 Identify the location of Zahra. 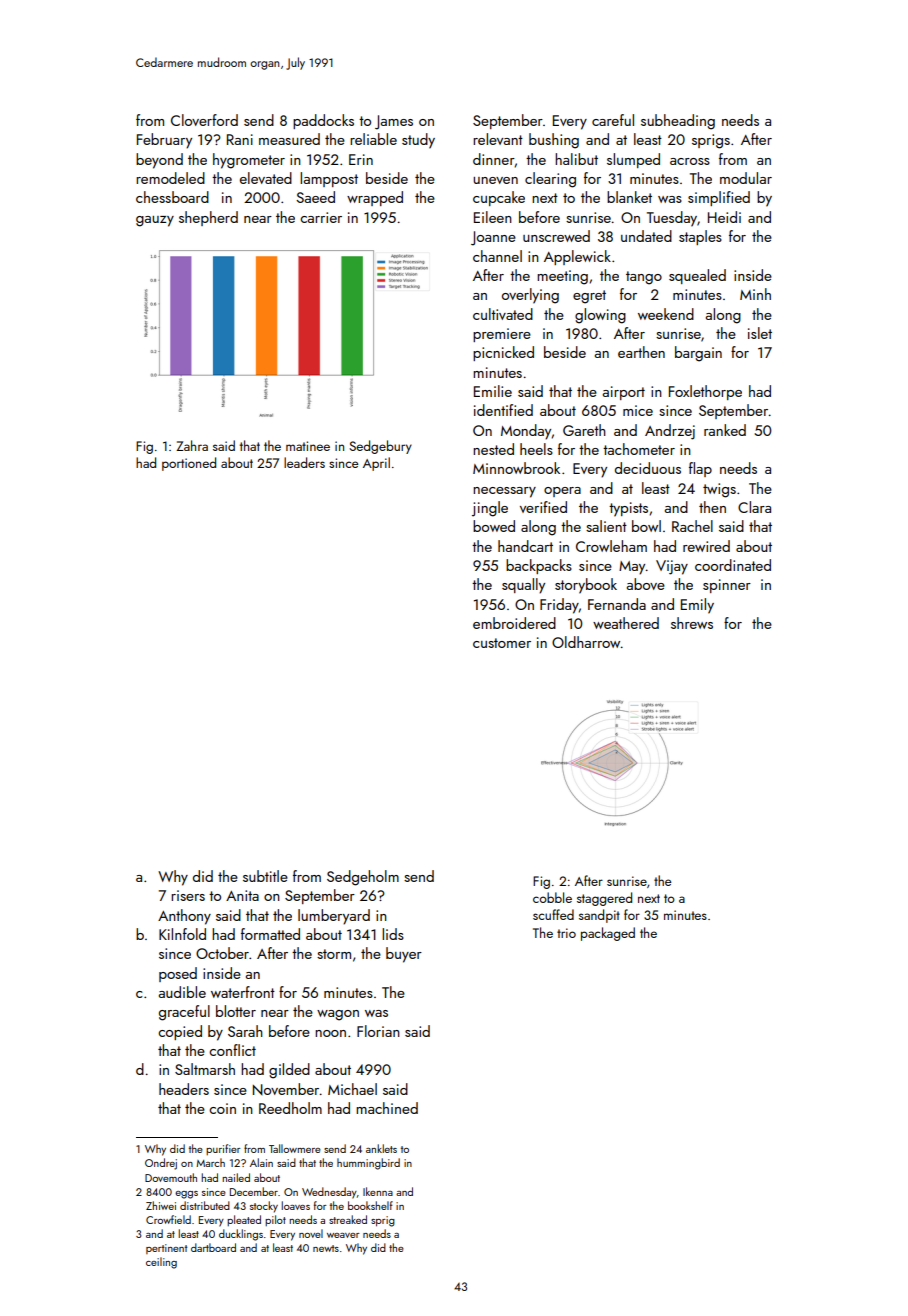
(192, 445).
